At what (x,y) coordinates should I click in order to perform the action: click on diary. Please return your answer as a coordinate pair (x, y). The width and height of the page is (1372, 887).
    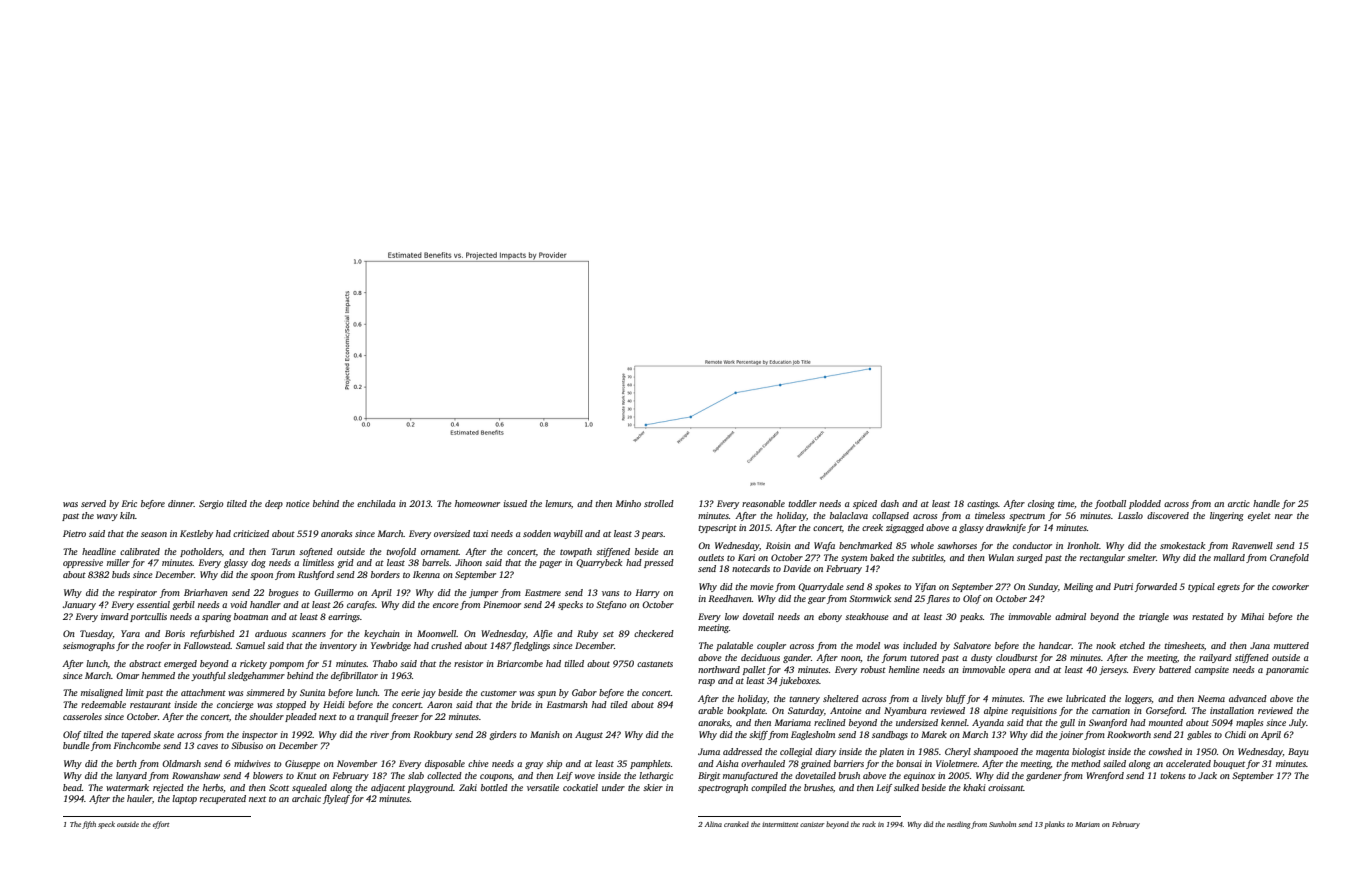
    Looking at the image, I should click on (825, 752).
